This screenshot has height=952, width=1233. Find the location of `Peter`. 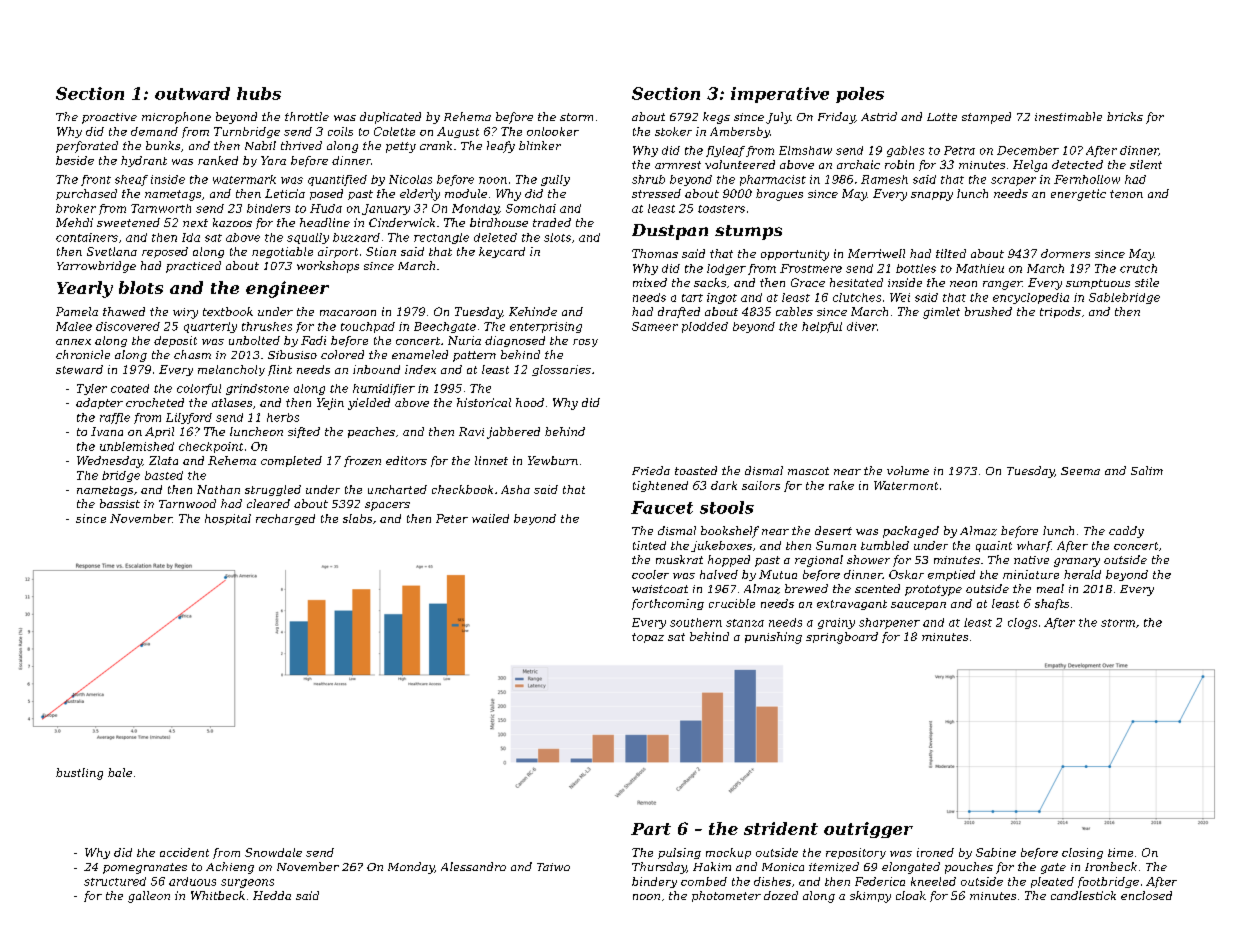

Peter is located at coordinates (452, 518).
